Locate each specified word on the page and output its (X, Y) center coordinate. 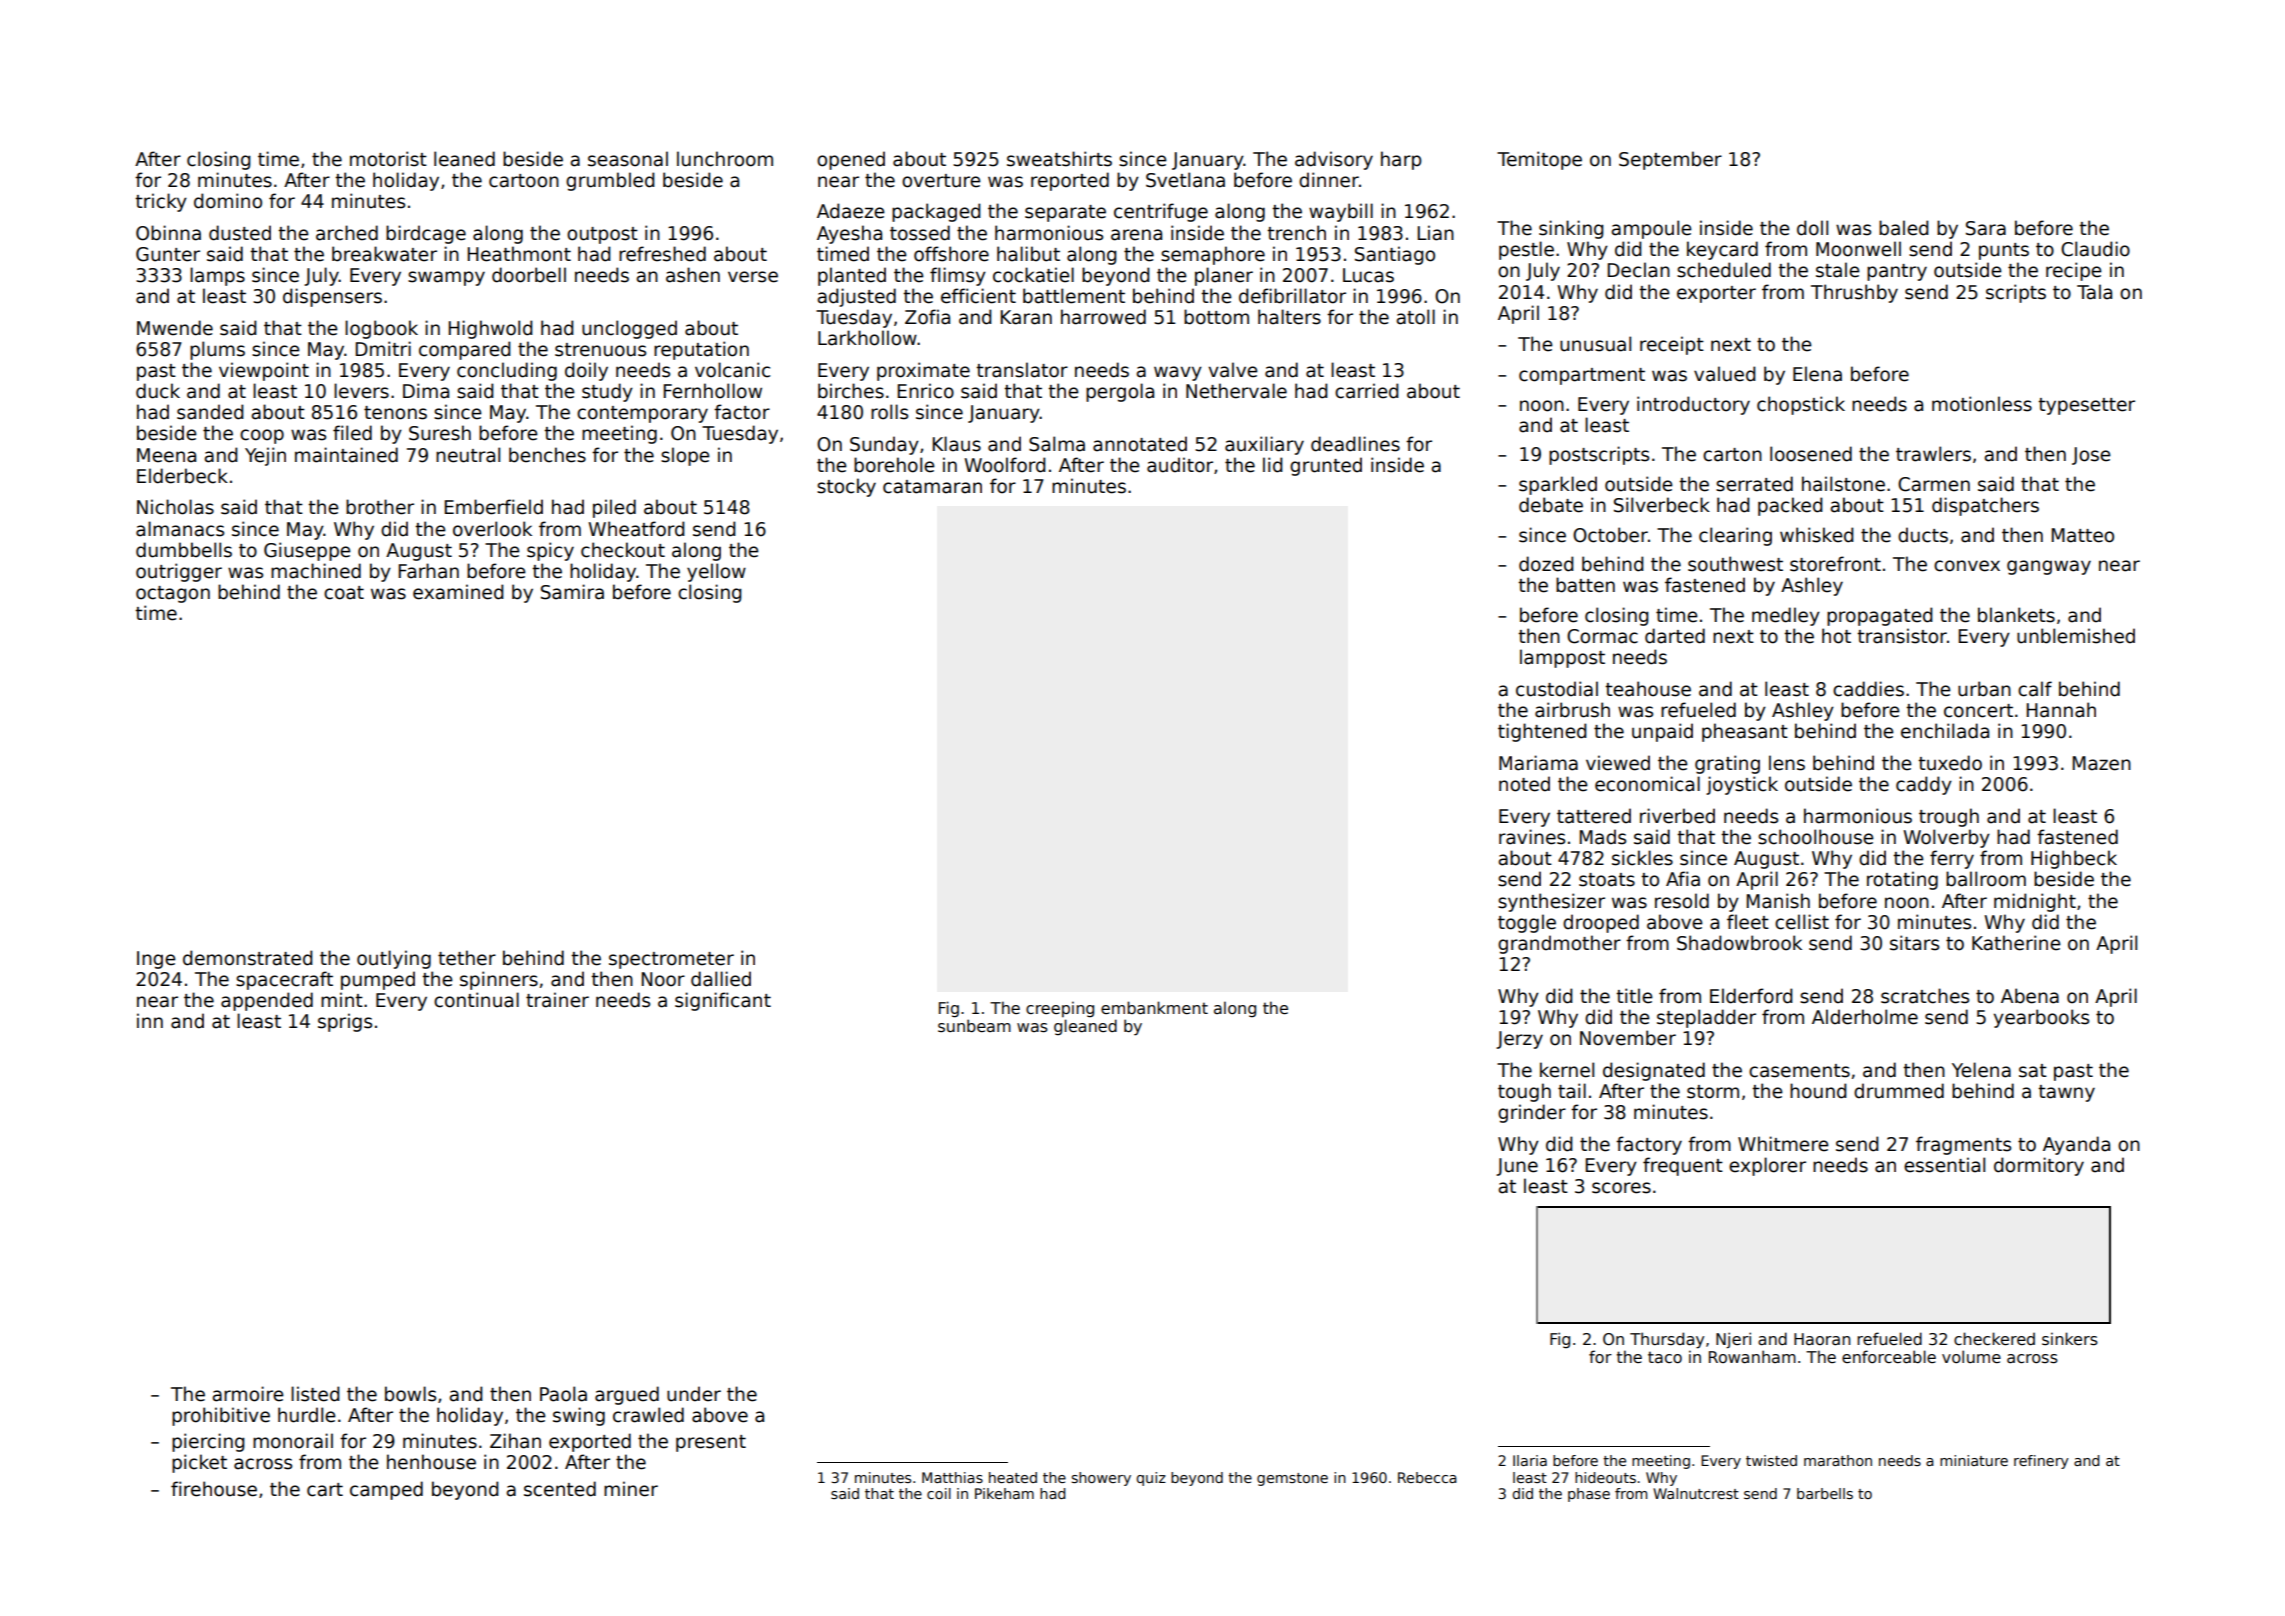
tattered (1594, 816)
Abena (2030, 996)
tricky (161, 202)
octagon (173, 594)
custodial (1557, 689)
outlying (394, 959)
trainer (557, 1000)
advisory (1334, 160)
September (1670, 160)
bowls (410, 1394)
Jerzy (1519, 1040)
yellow (716, 572)
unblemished (2076, 636)
